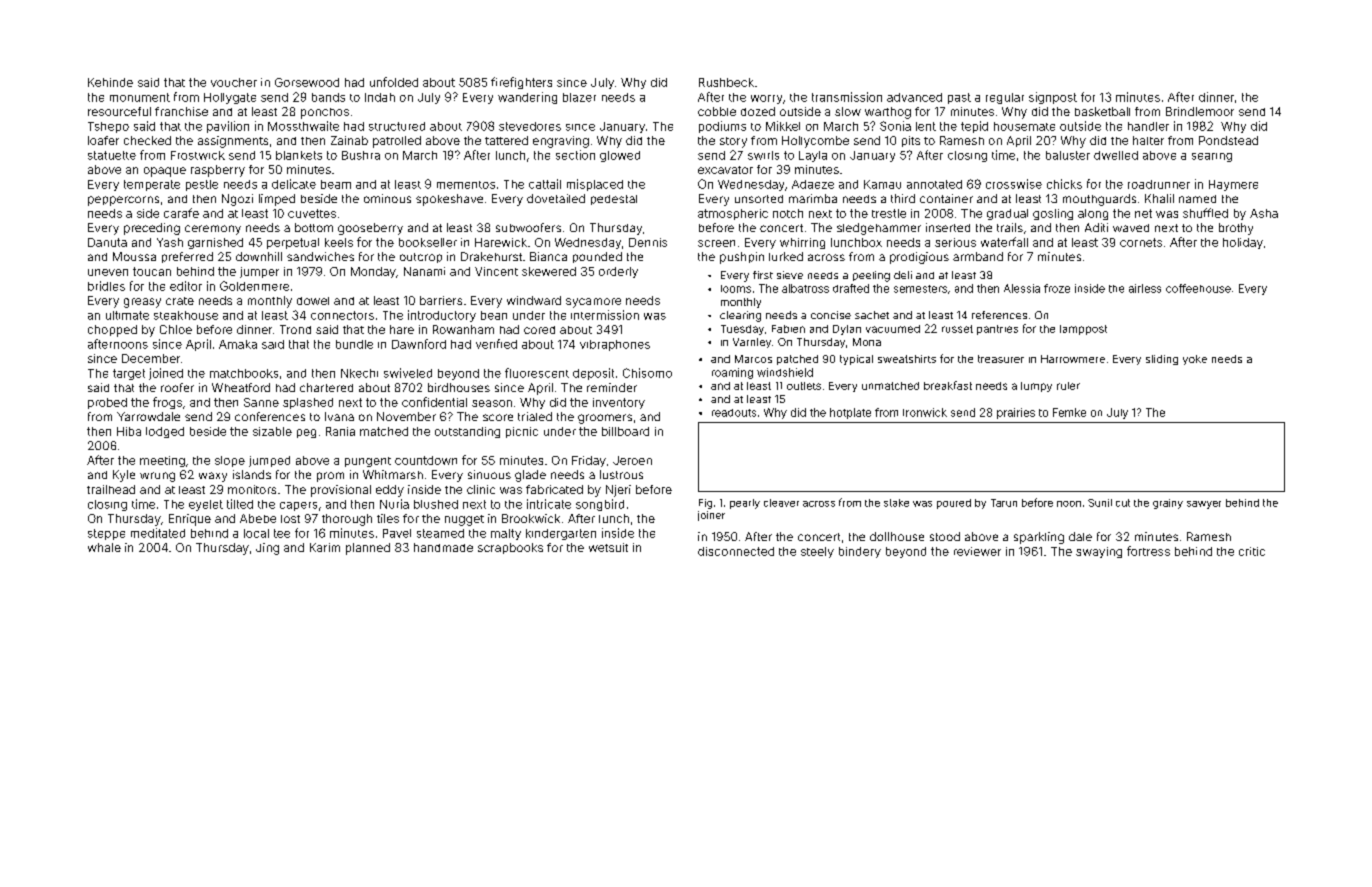  I want to click on wetsuit, so click(608, 547).
